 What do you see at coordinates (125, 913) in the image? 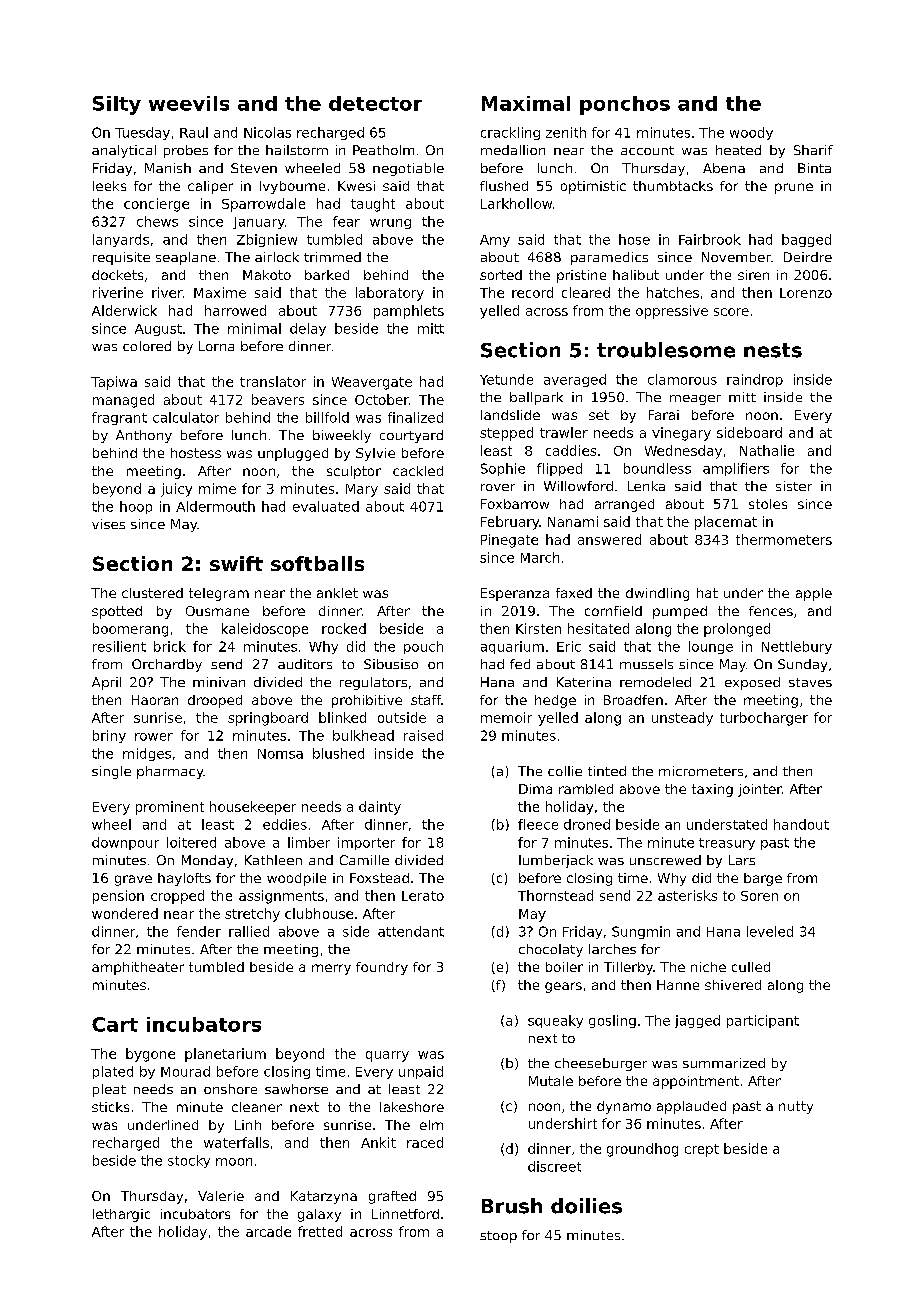
I see `wondered` at bounding box center [125, 913].
